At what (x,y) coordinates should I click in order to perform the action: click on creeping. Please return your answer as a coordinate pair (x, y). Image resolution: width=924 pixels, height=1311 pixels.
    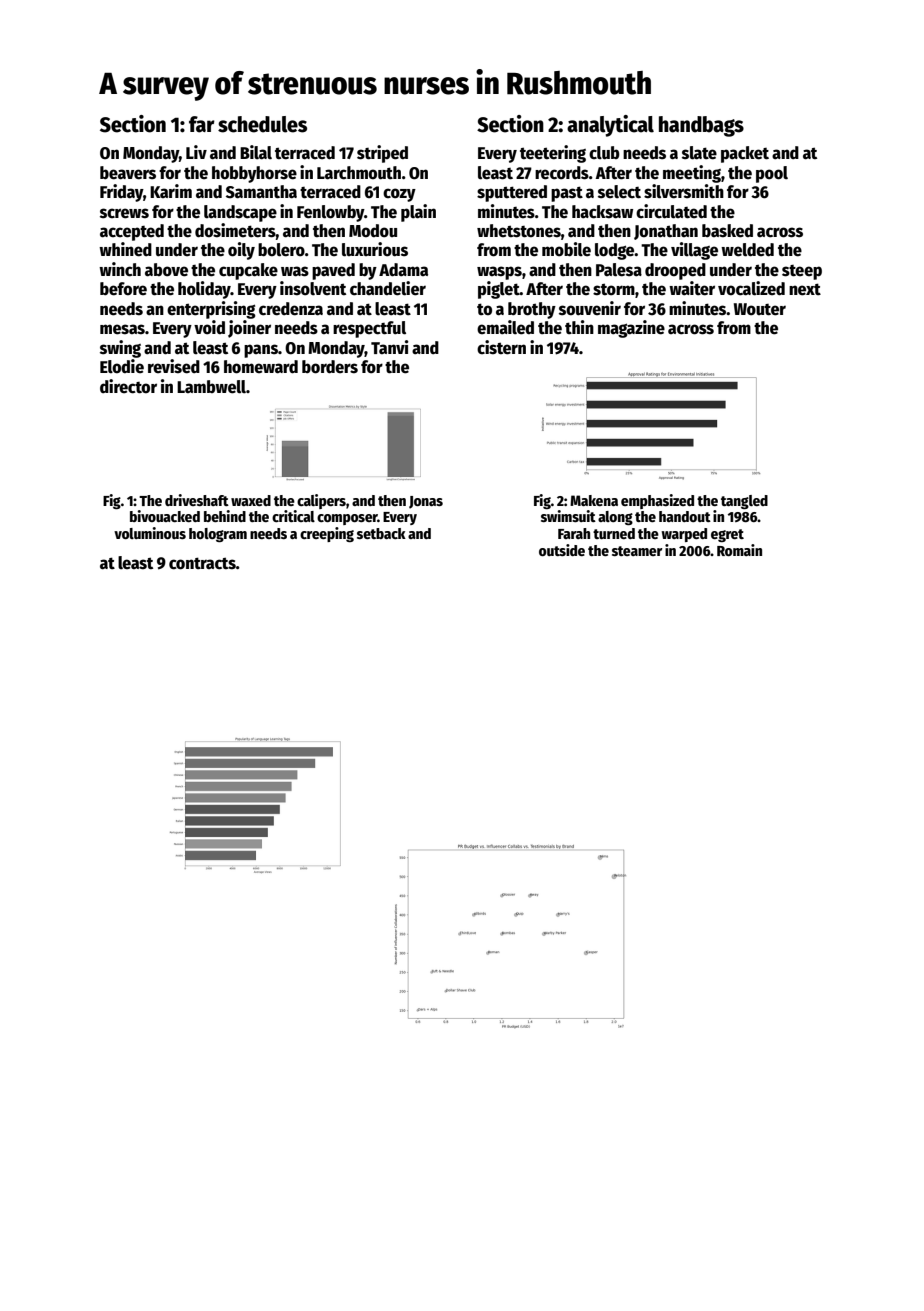
    Looking at the image, I should click on (327, 534).
